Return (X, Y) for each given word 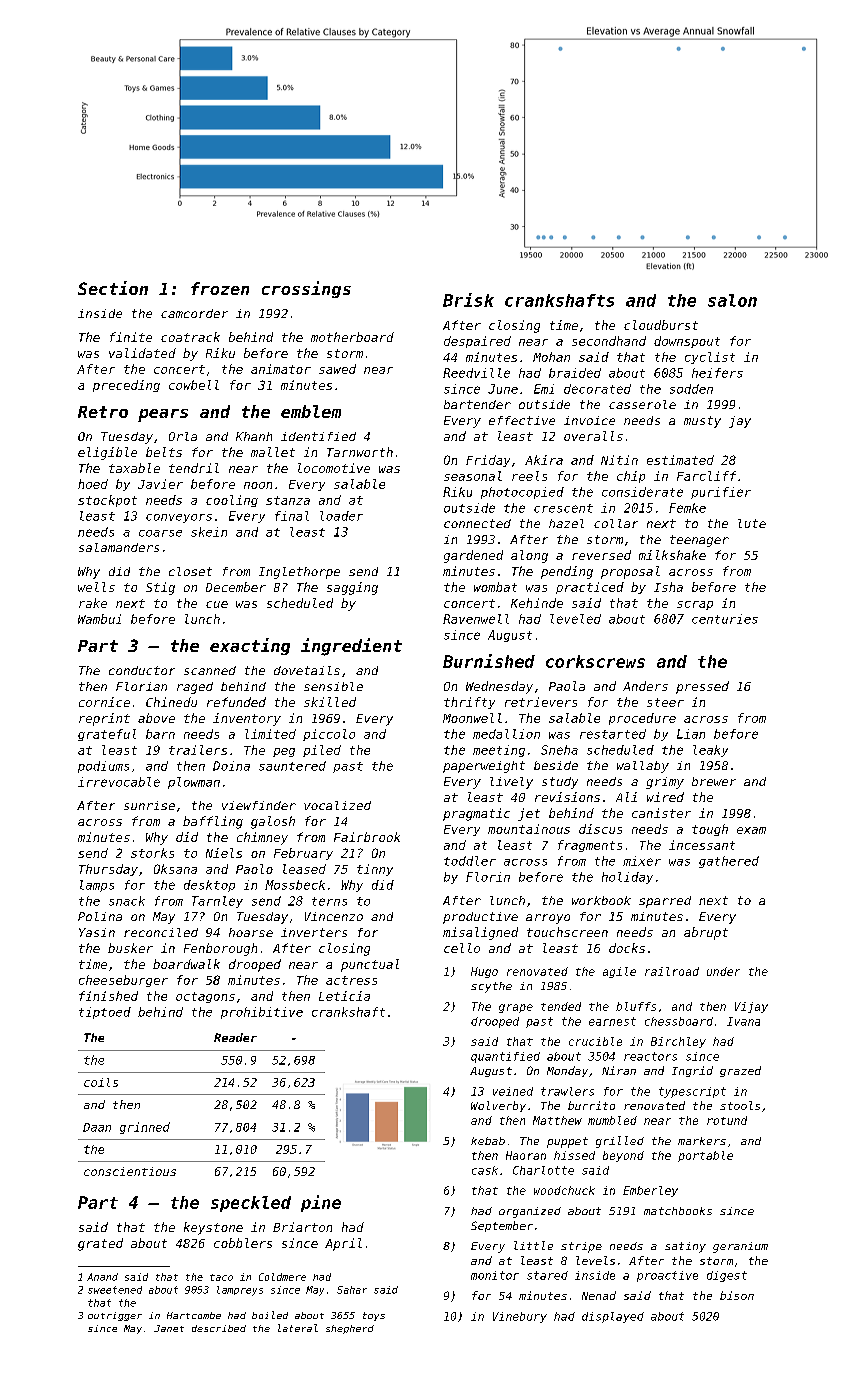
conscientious (130, 1171)
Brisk (468, 300)
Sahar (352, 1290)
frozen (220, 288)
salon (732, 300)
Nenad (599, 1295)
